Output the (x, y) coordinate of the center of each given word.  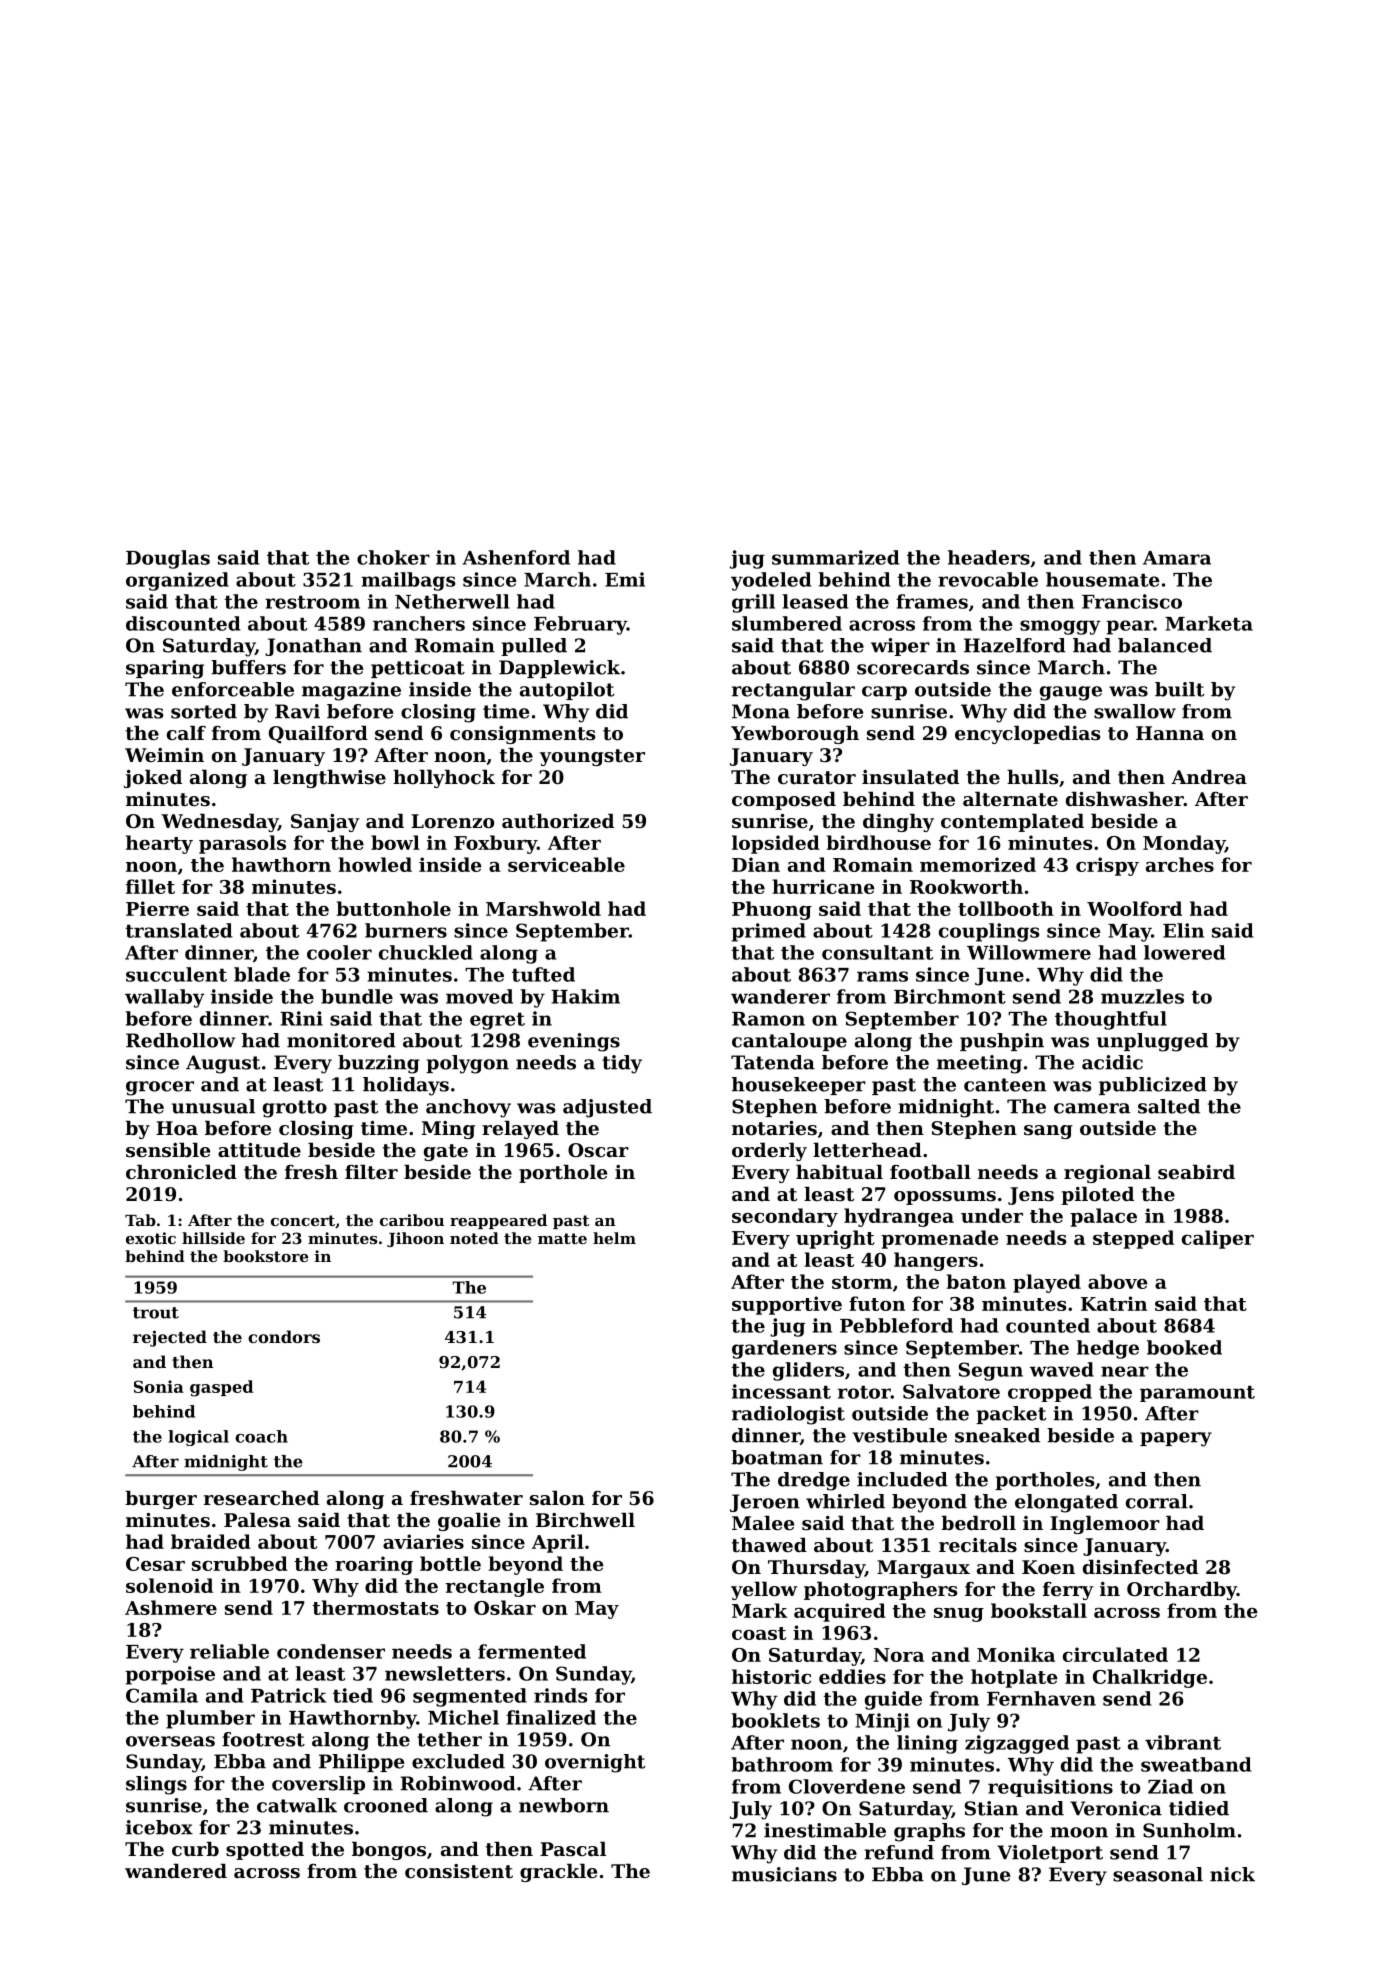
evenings (574, 1042)
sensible (168, 1150)
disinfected (1140, 1567)
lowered (1185, 952)
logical (198, 1438)
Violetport (1050, 1854)
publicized (1153, 1086)
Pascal (573, 1849)
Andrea (1209, 776)
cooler (339, 952)
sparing (165, 669)
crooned (386, 1805)
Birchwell (585, 1519)
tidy (622, 1064)
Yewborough (795, 734)
